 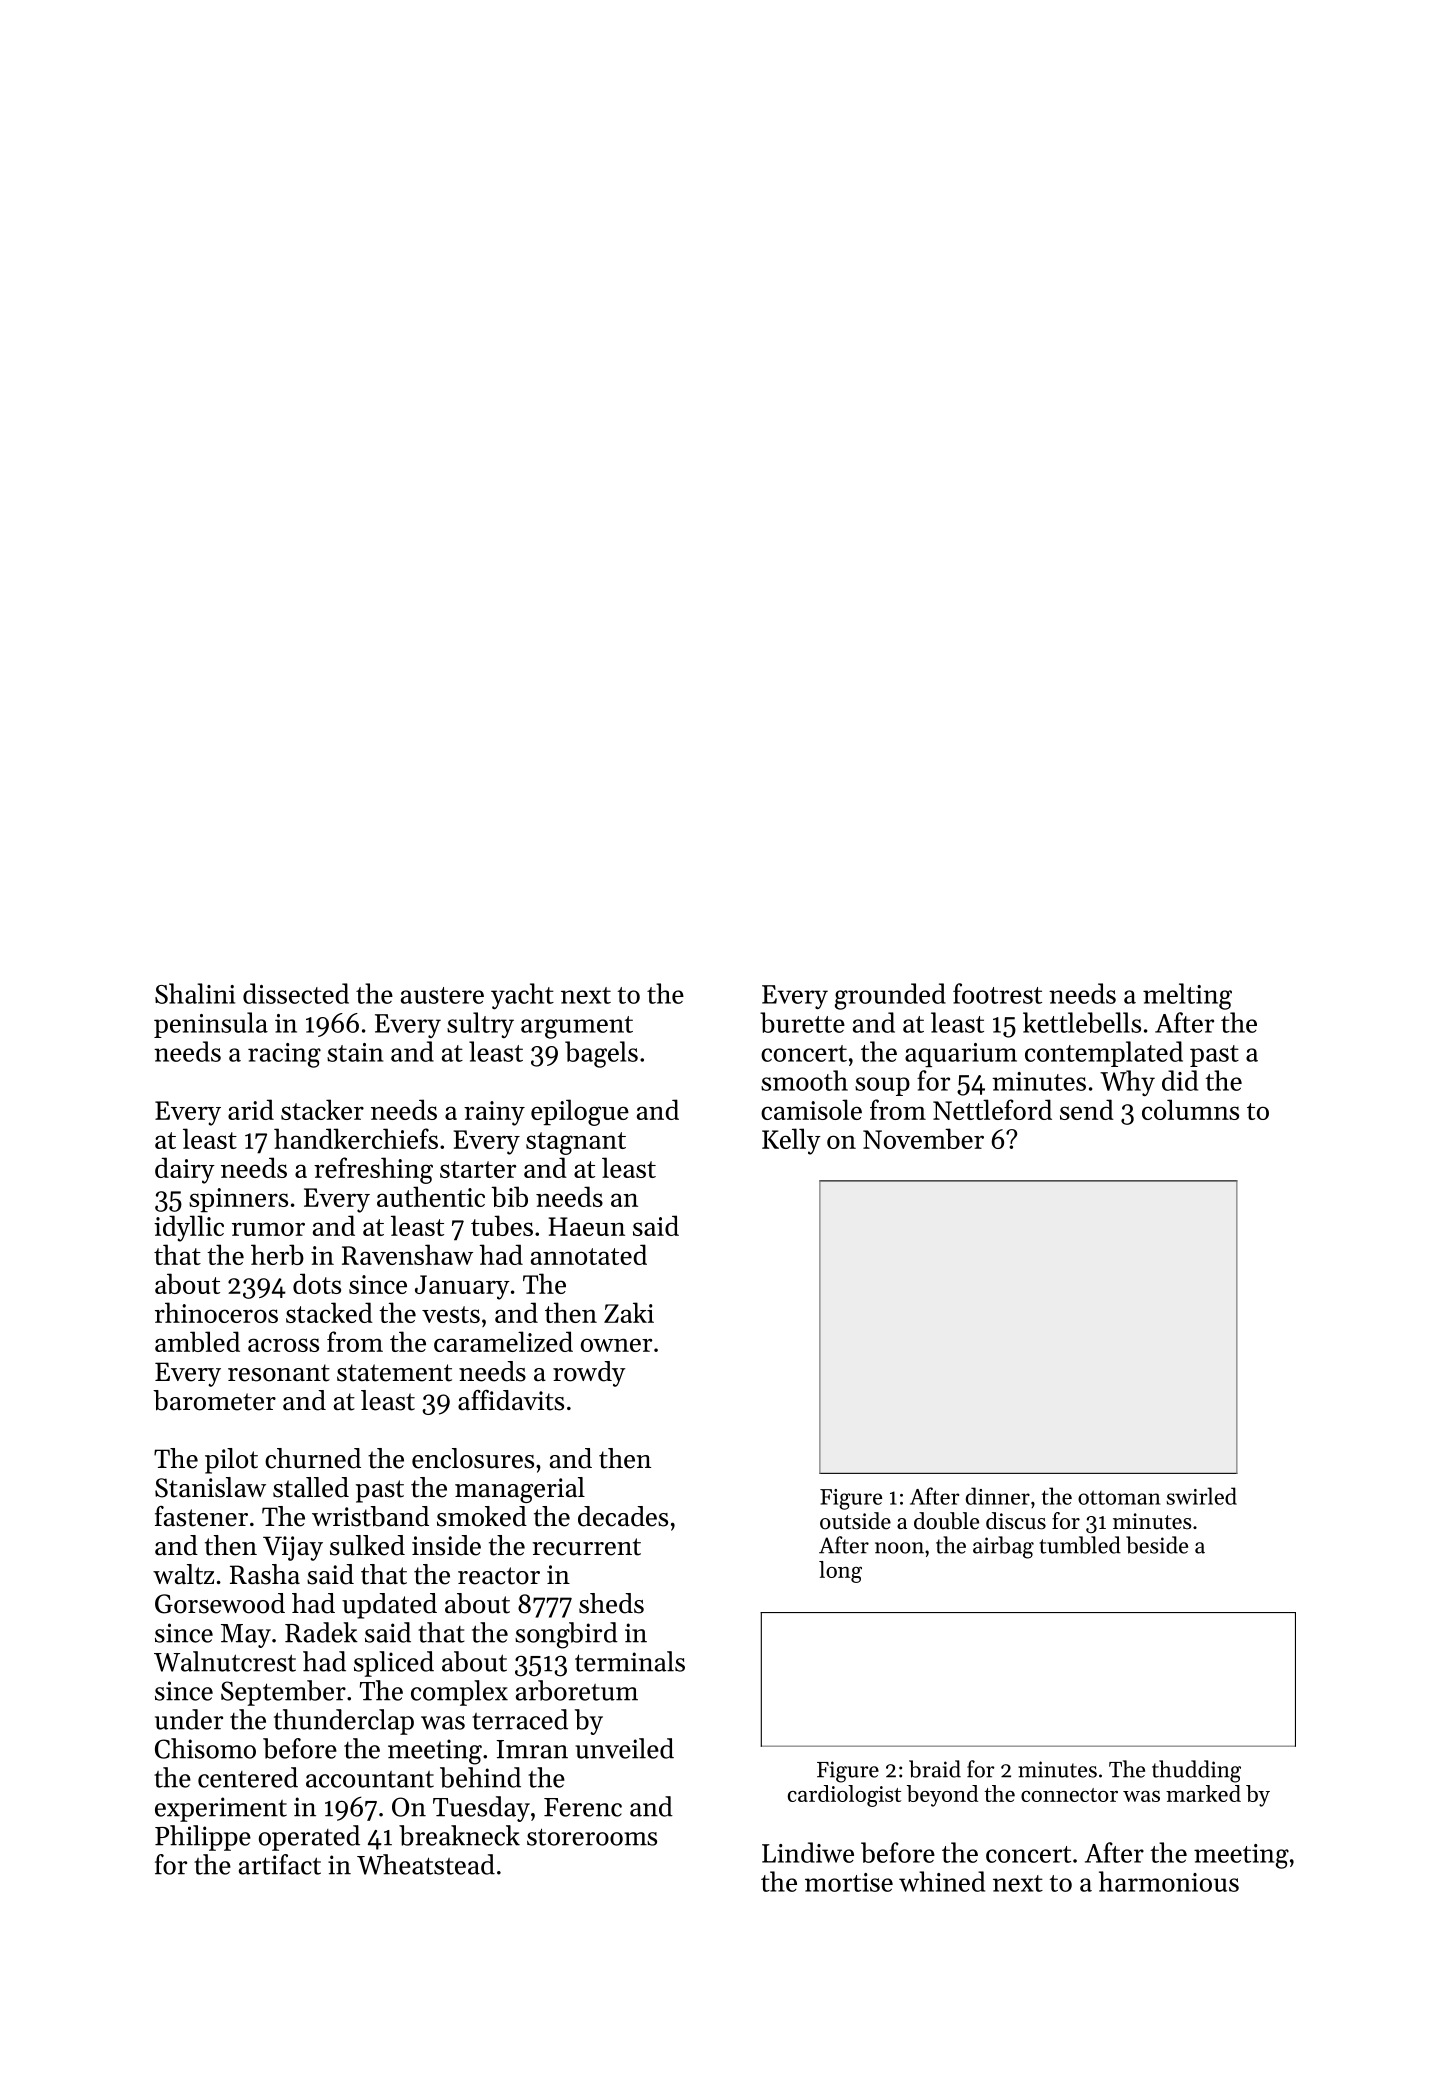 What do you see at coordinates (586, 1226) in the page?
I see `Haeun` at bounding box center [586, 1226].
